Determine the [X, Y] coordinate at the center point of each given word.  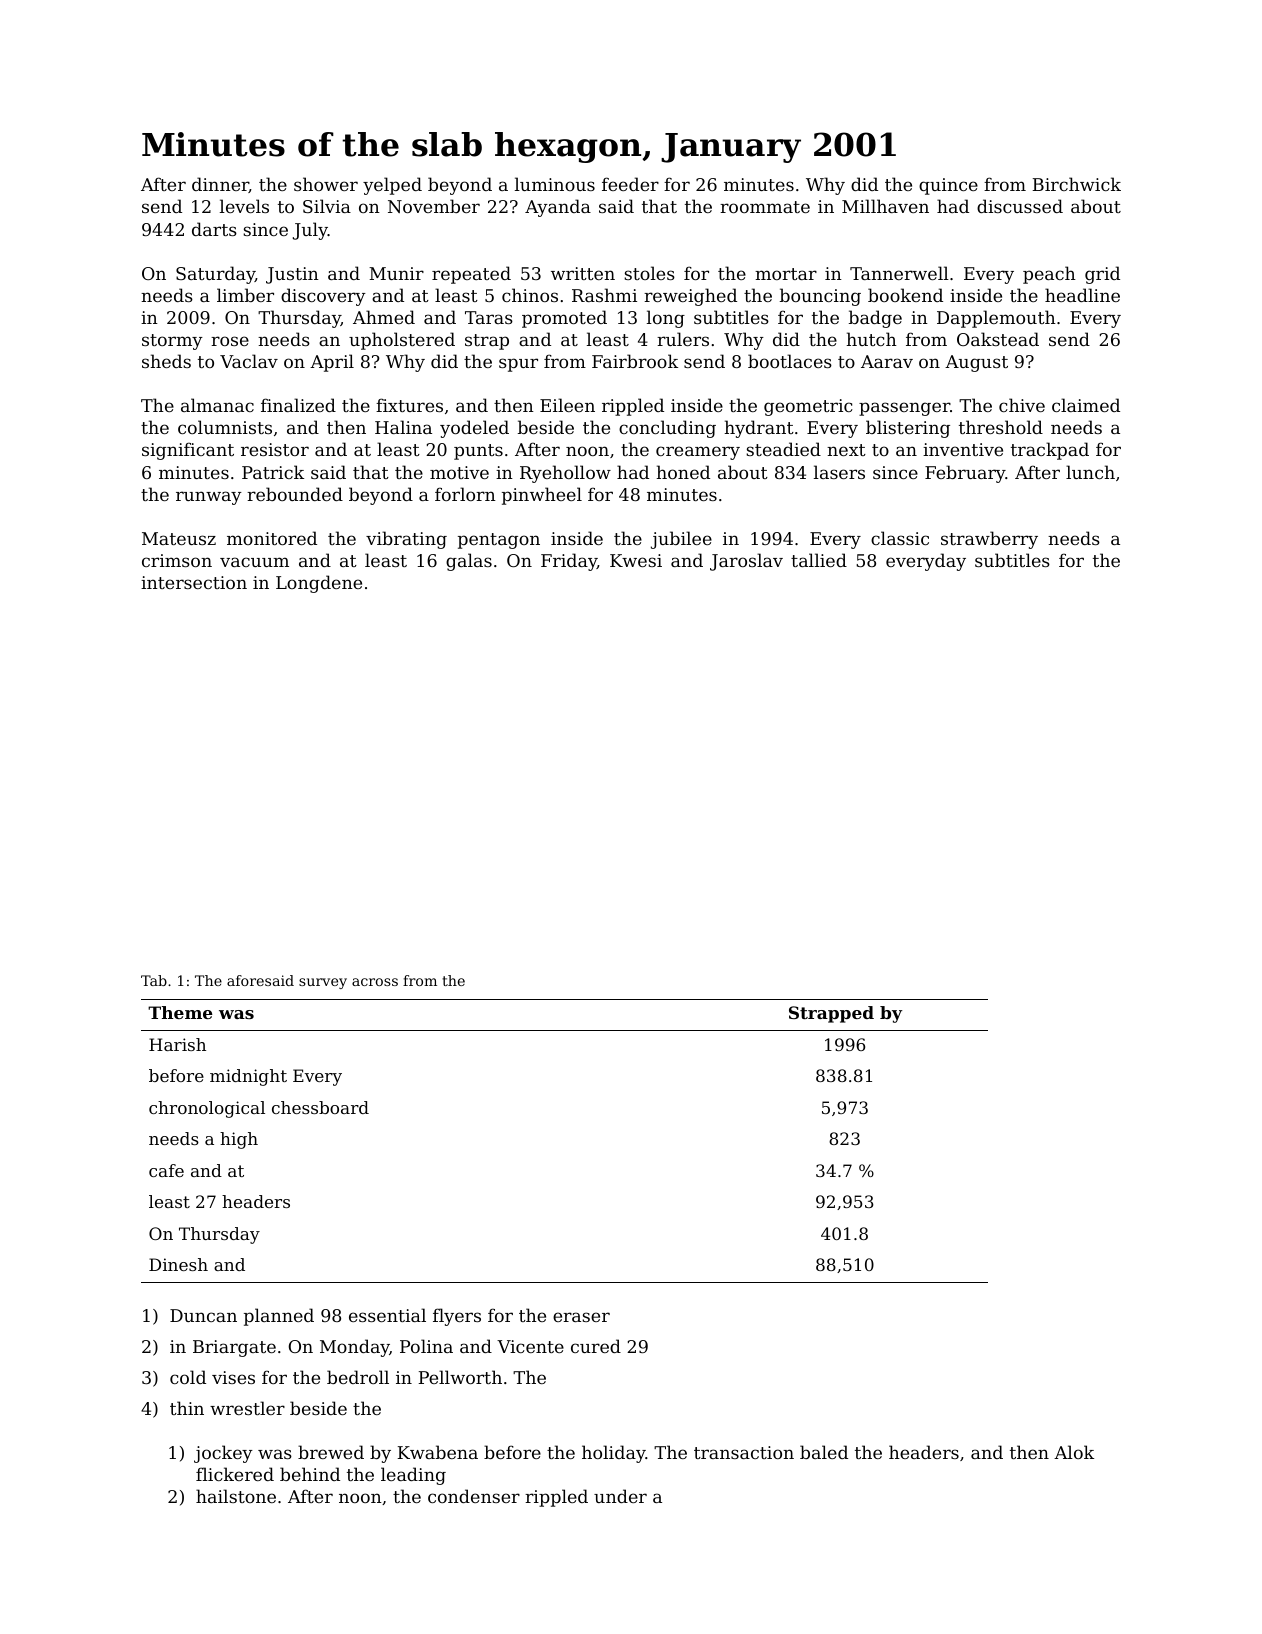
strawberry [989, 540]
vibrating [406, 540]
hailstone [236, 1496]
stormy [172, 342]
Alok [1074, 1452]
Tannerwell [899, 273]
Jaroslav [746, 562]
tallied [819, 560]
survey [323, 983]
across [375, 982]
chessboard [320, 1107]
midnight [248, 1077]
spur [518, 365]
